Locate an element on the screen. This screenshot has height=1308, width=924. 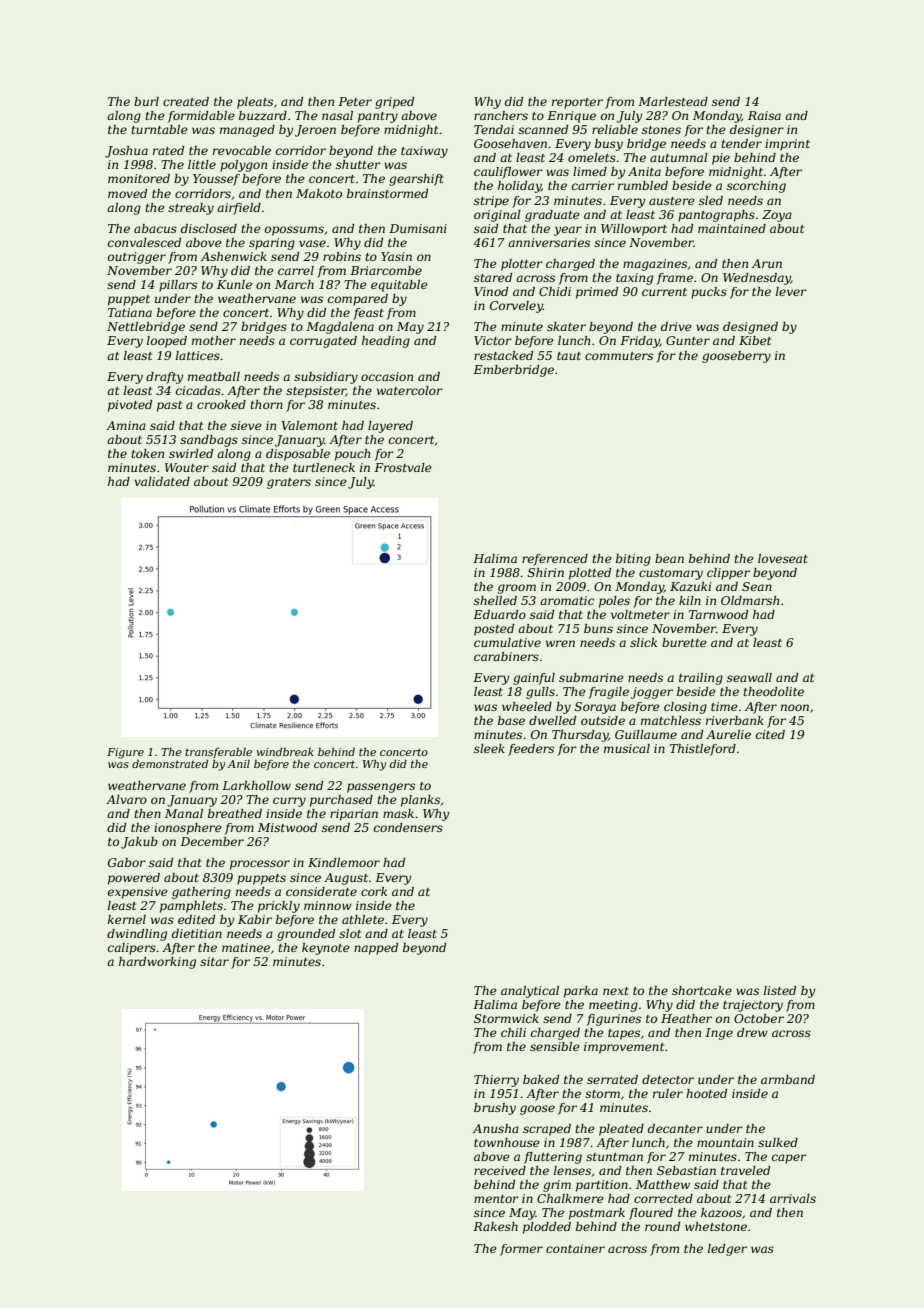
breathed is located at coordinates (235, 813).
